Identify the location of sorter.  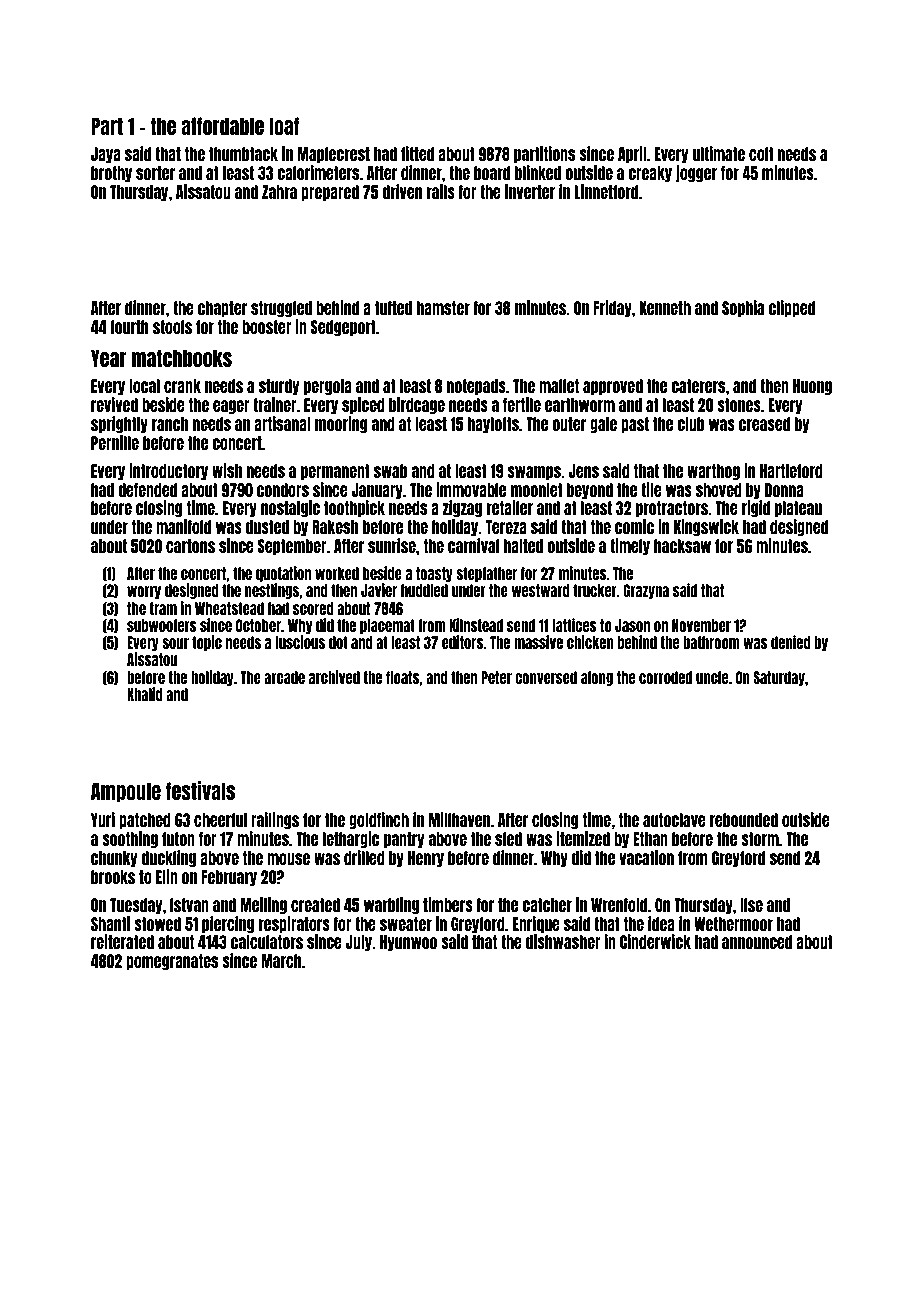
(155, 173).
